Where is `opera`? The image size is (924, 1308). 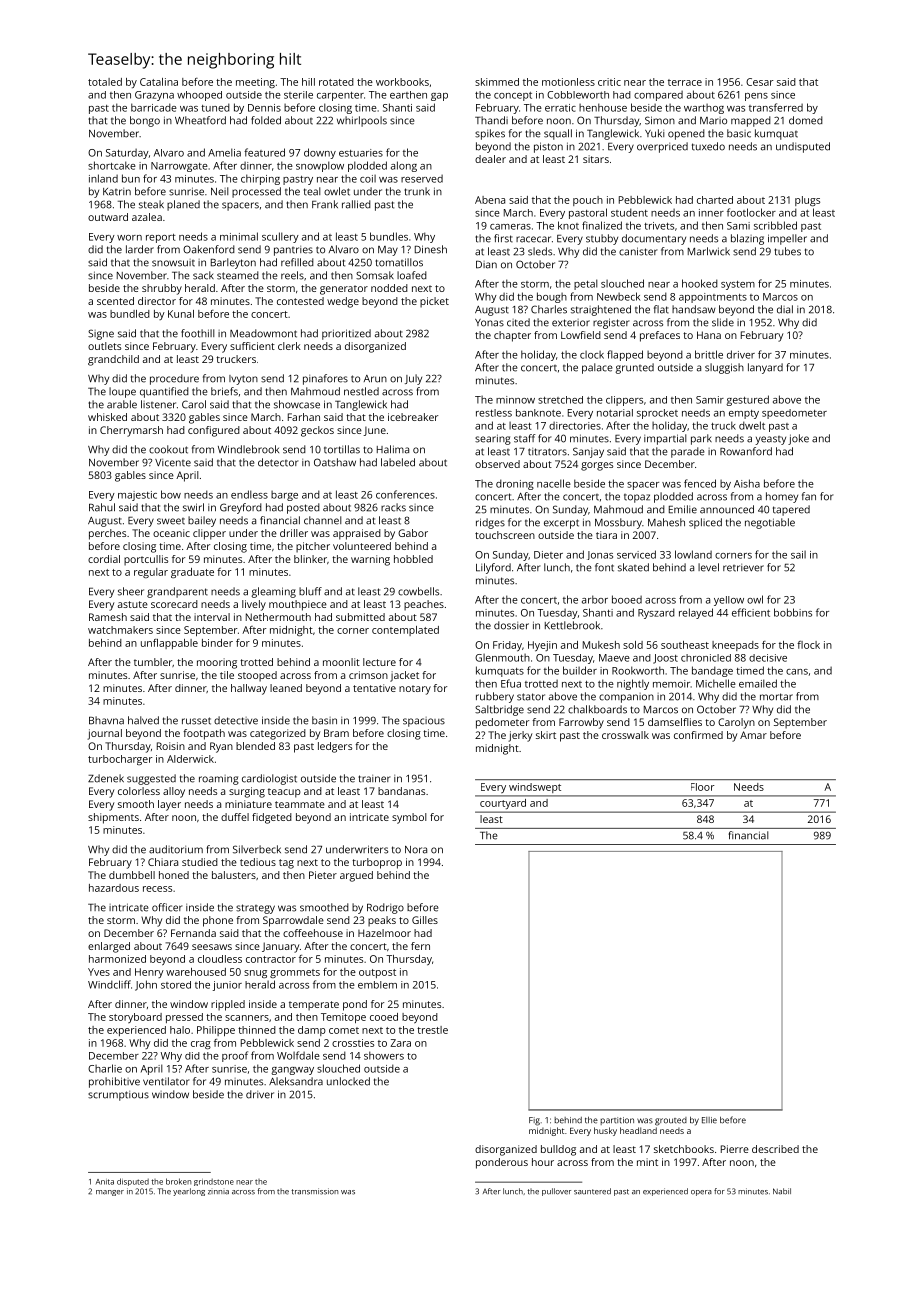
opera is located at coordinates (701, 1193).
